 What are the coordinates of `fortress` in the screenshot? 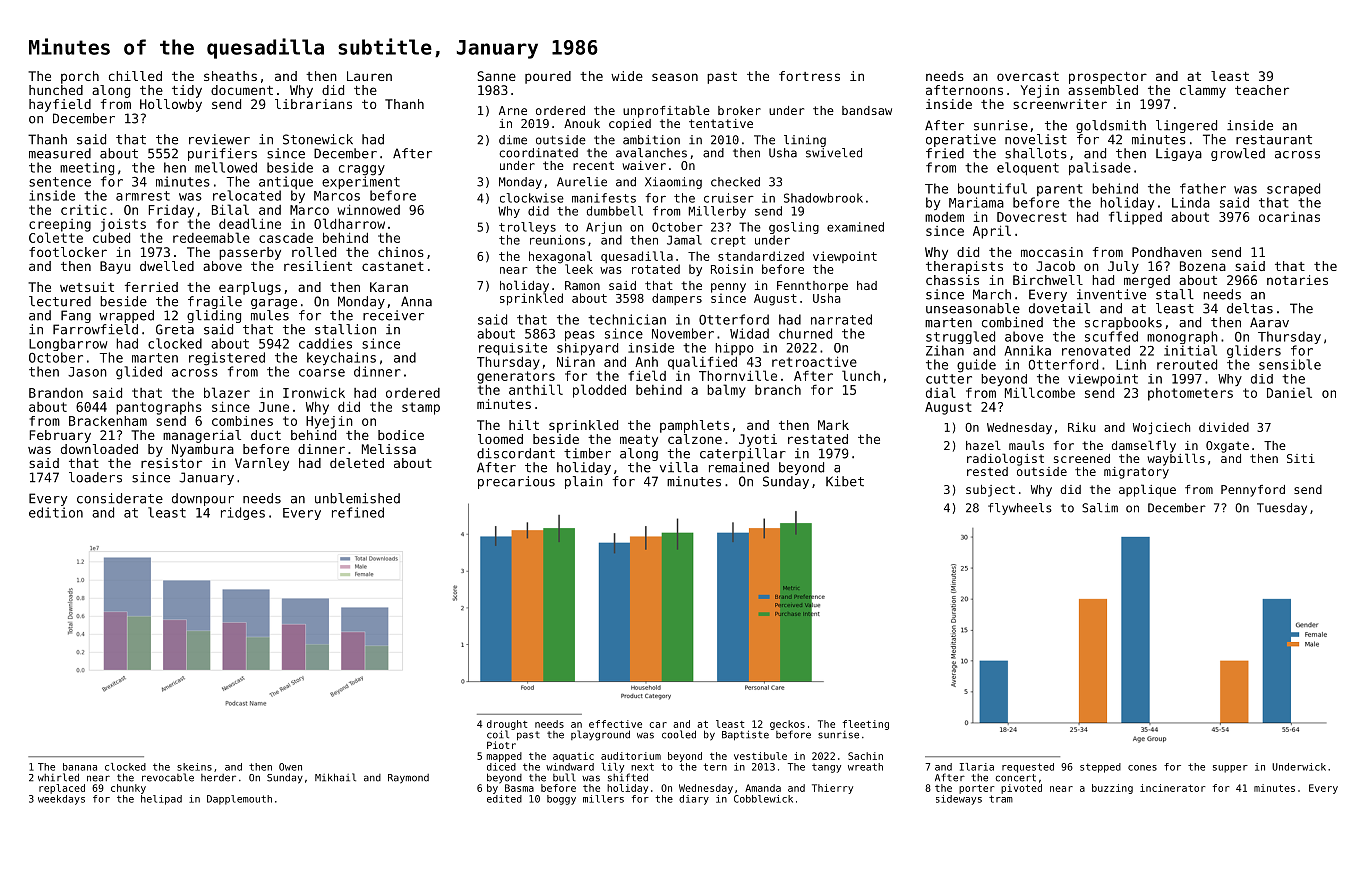 It's located at (809, 76).
